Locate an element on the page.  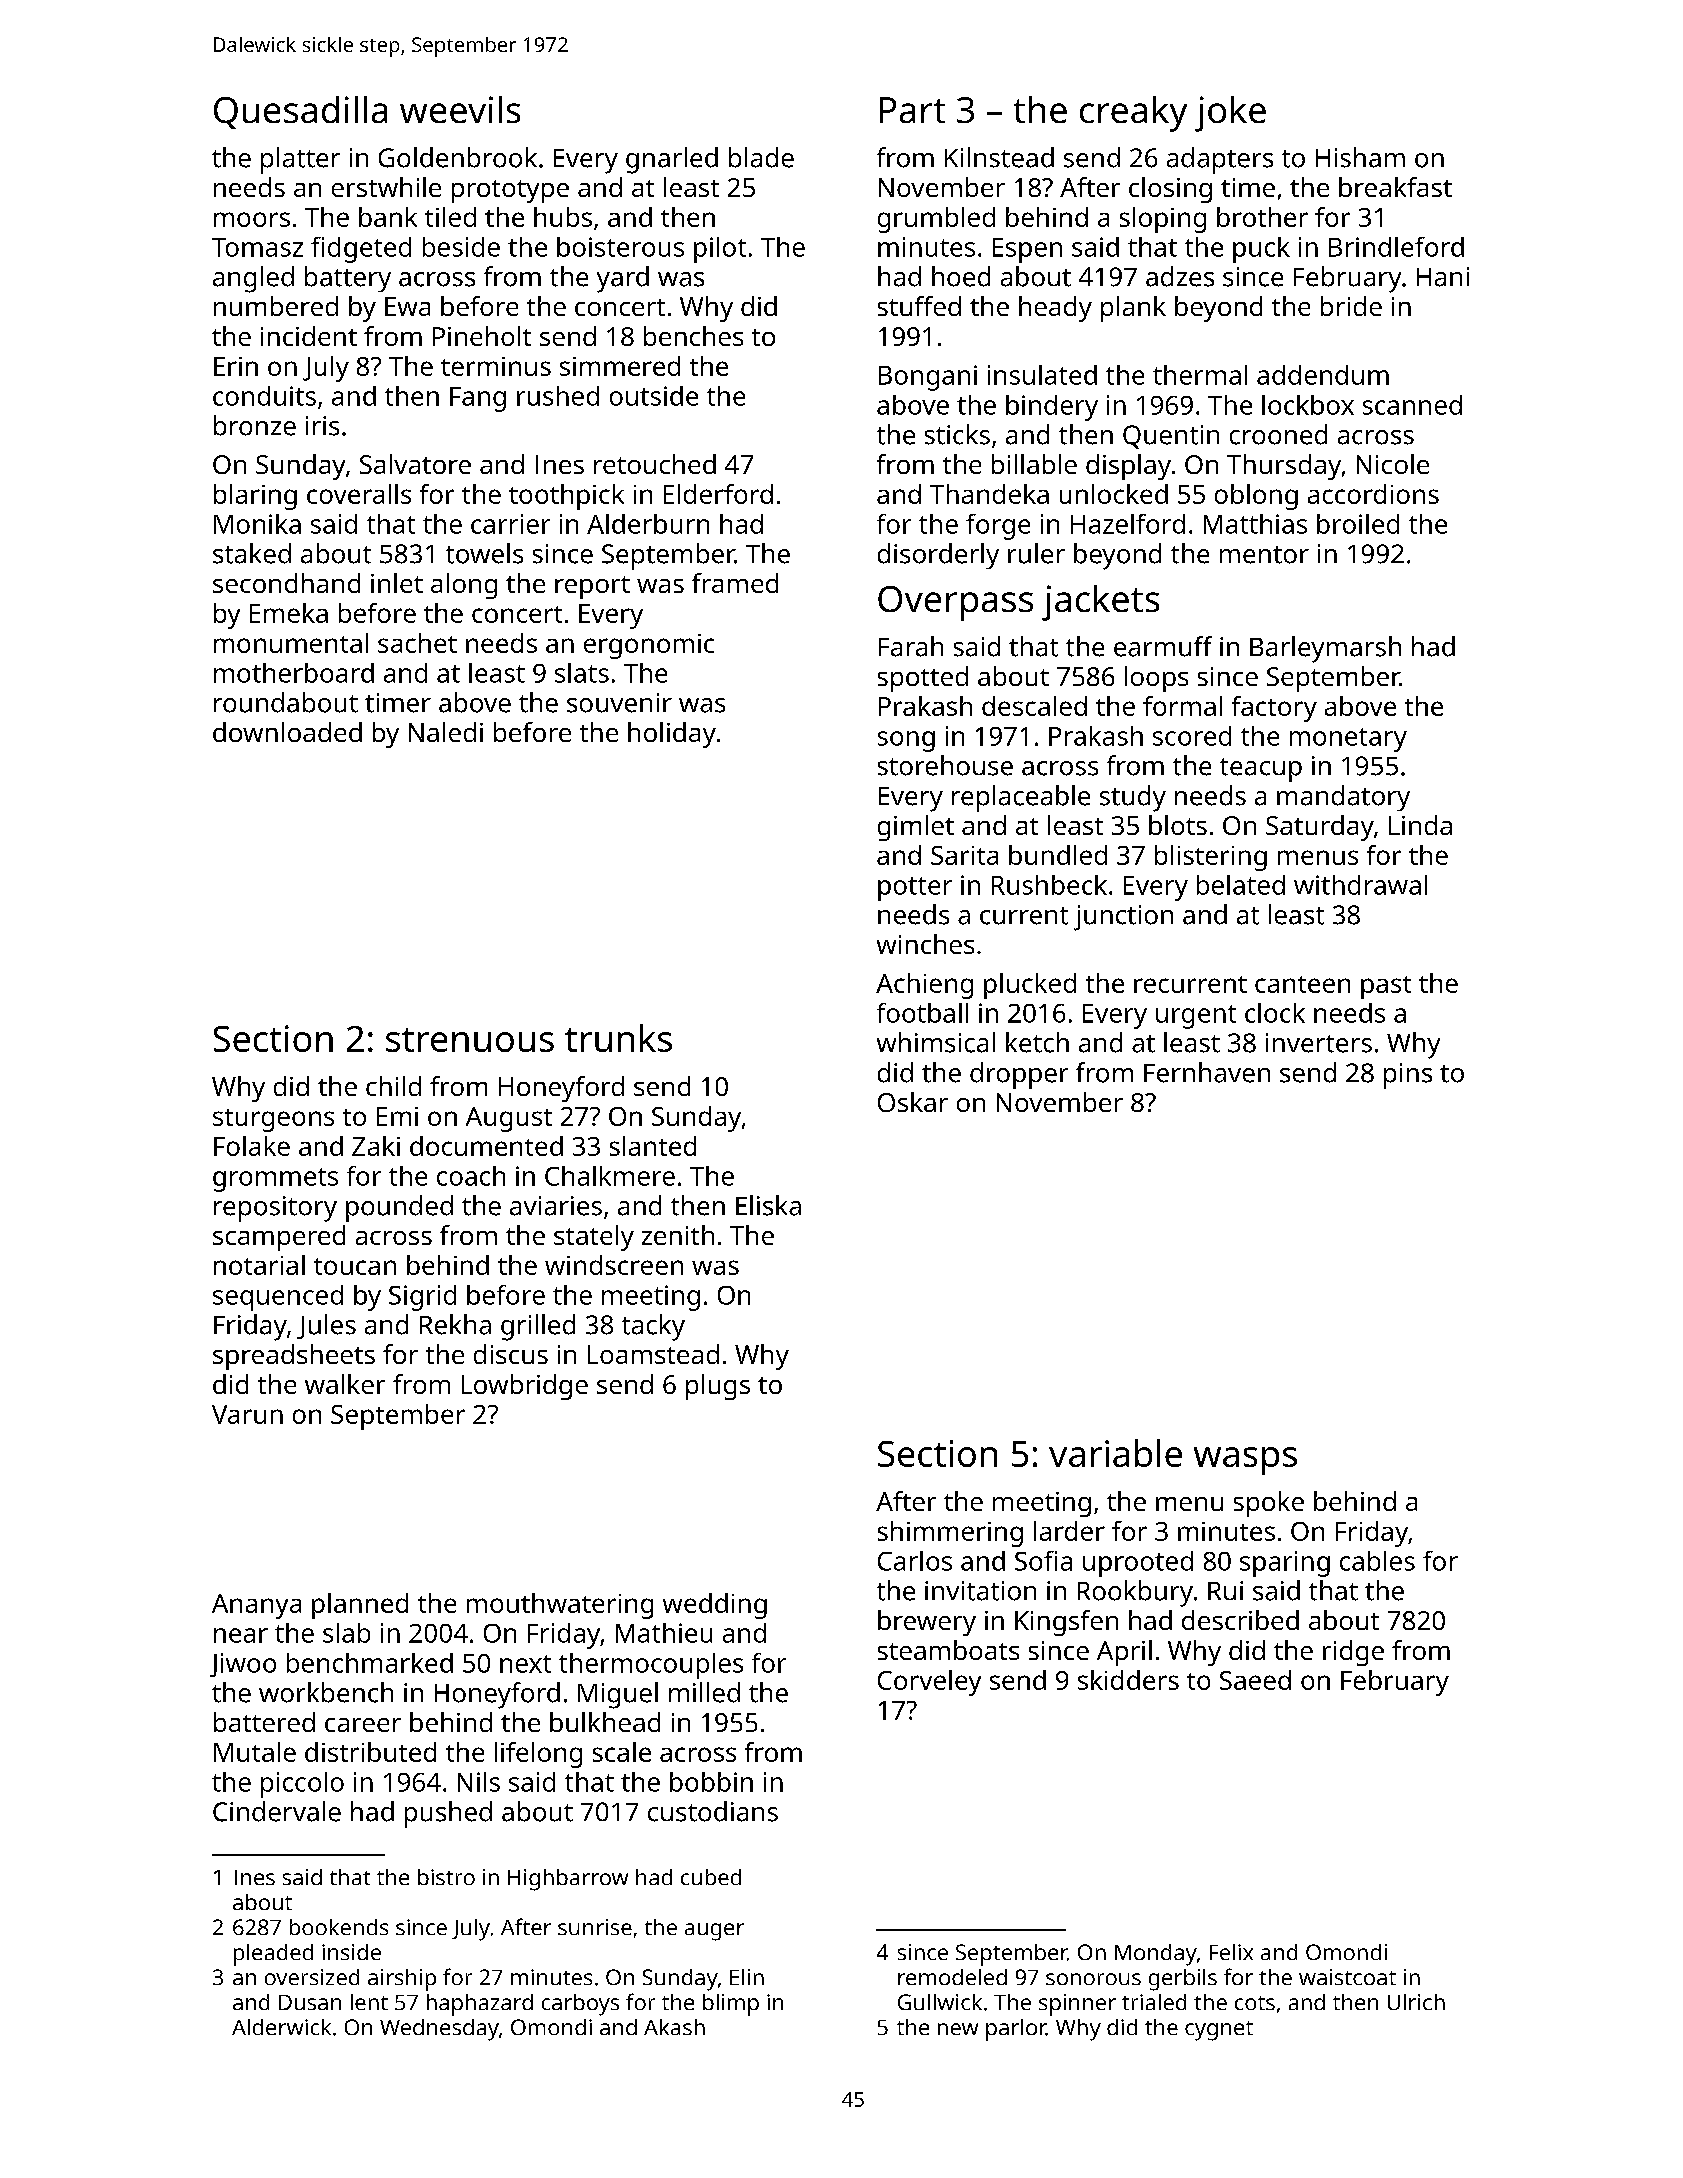
spoke is located at coordinates (1269, 1504).
